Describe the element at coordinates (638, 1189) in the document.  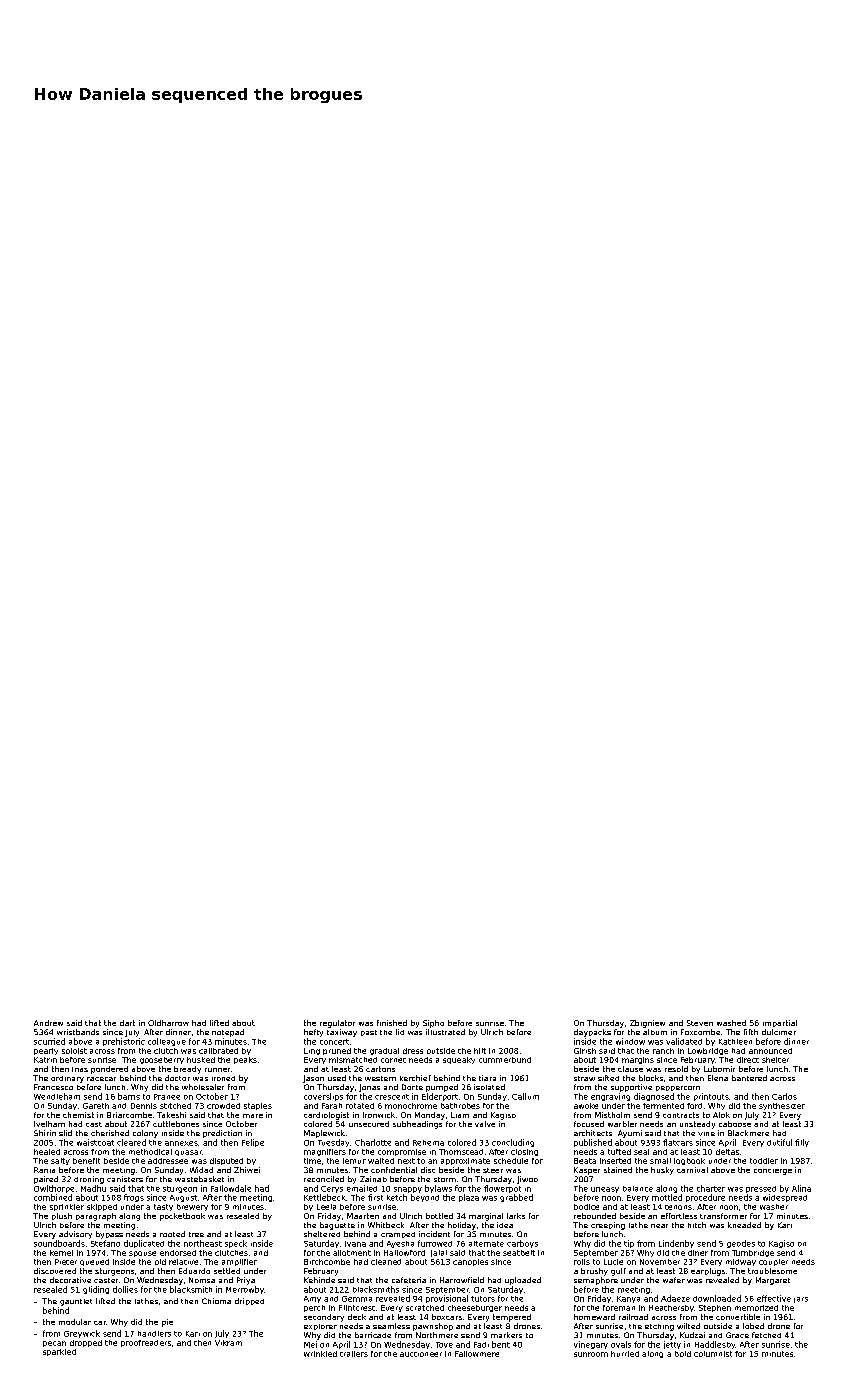
I see `balance` at that location.
